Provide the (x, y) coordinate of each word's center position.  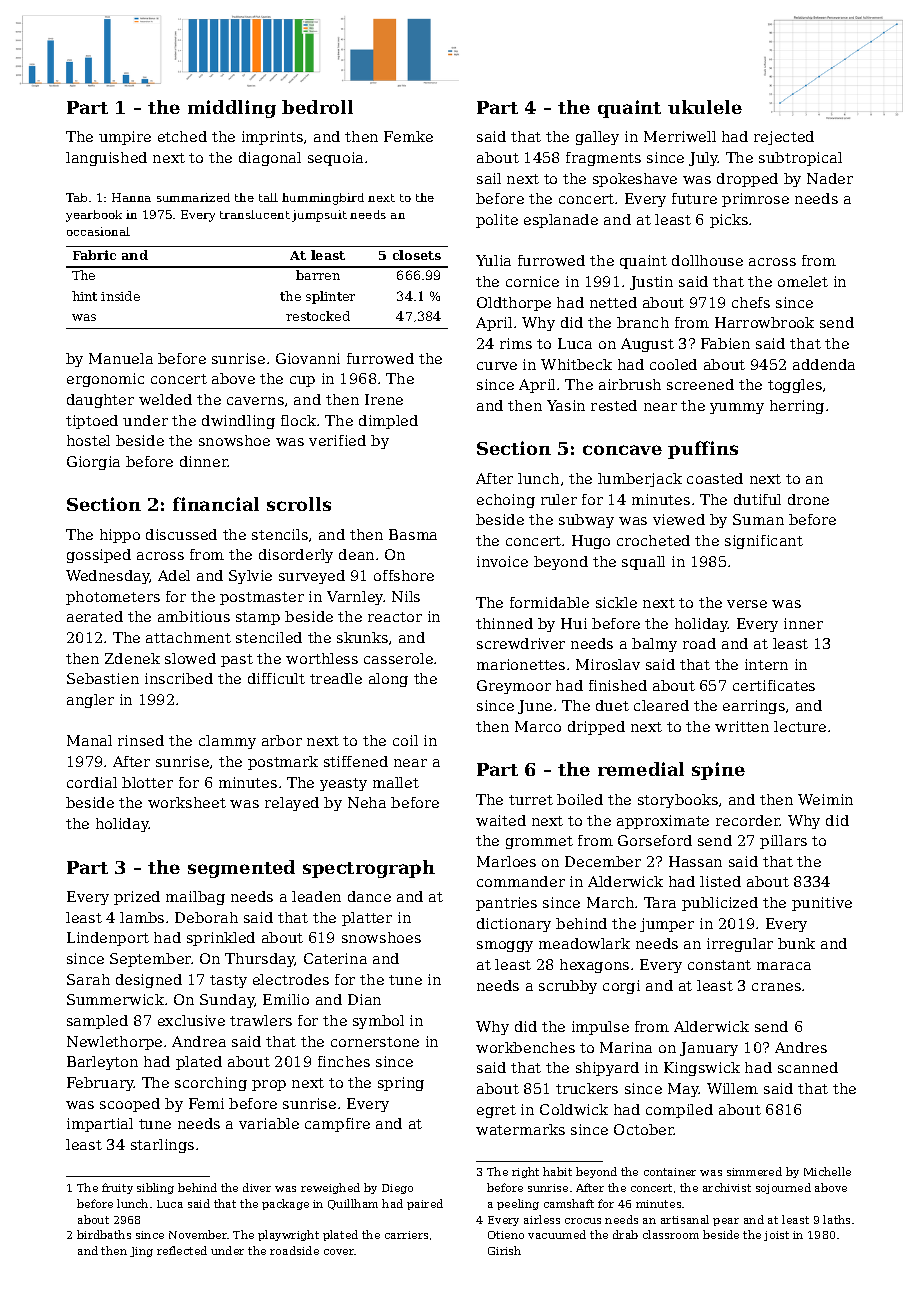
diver (257, 1187)
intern (766, 664)
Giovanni (308, 358)
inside (120, 296)
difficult (276, 678)
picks (729, 221)
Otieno (506, 1235)
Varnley (355, 598)
